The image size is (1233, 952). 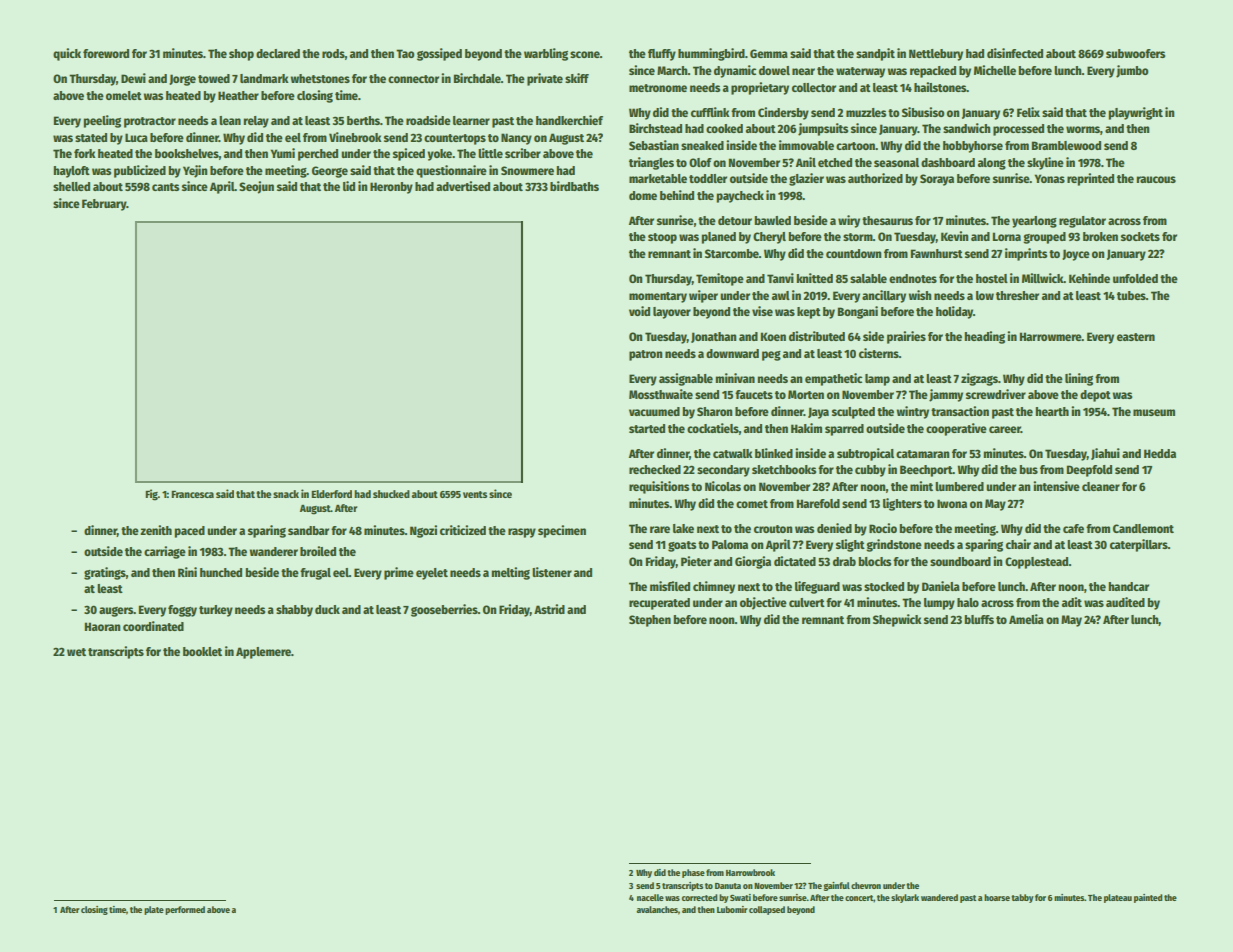 I want to click on quick, so click(x=67, y=54).
